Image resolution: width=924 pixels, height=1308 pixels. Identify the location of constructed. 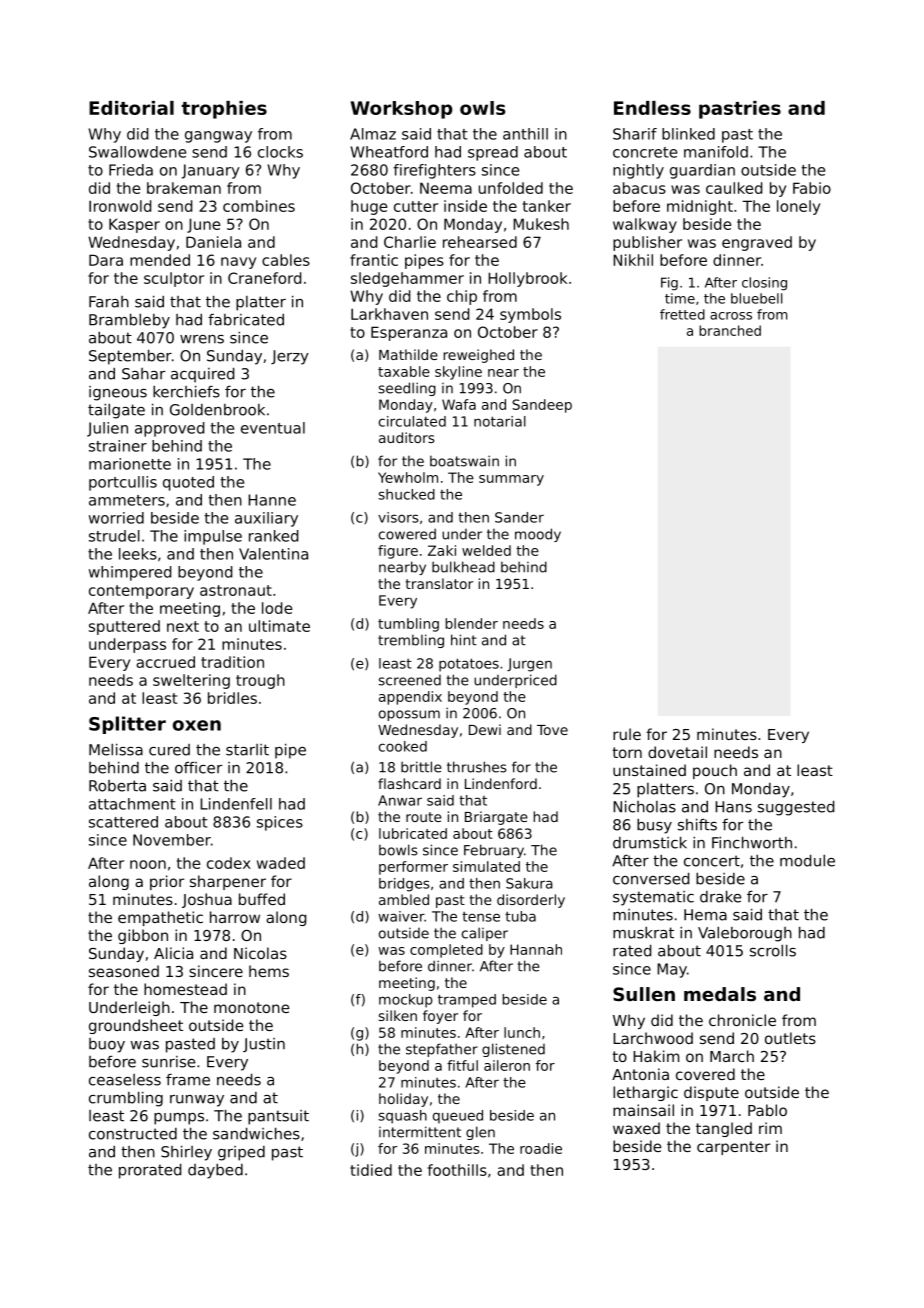
(133, 1134).
